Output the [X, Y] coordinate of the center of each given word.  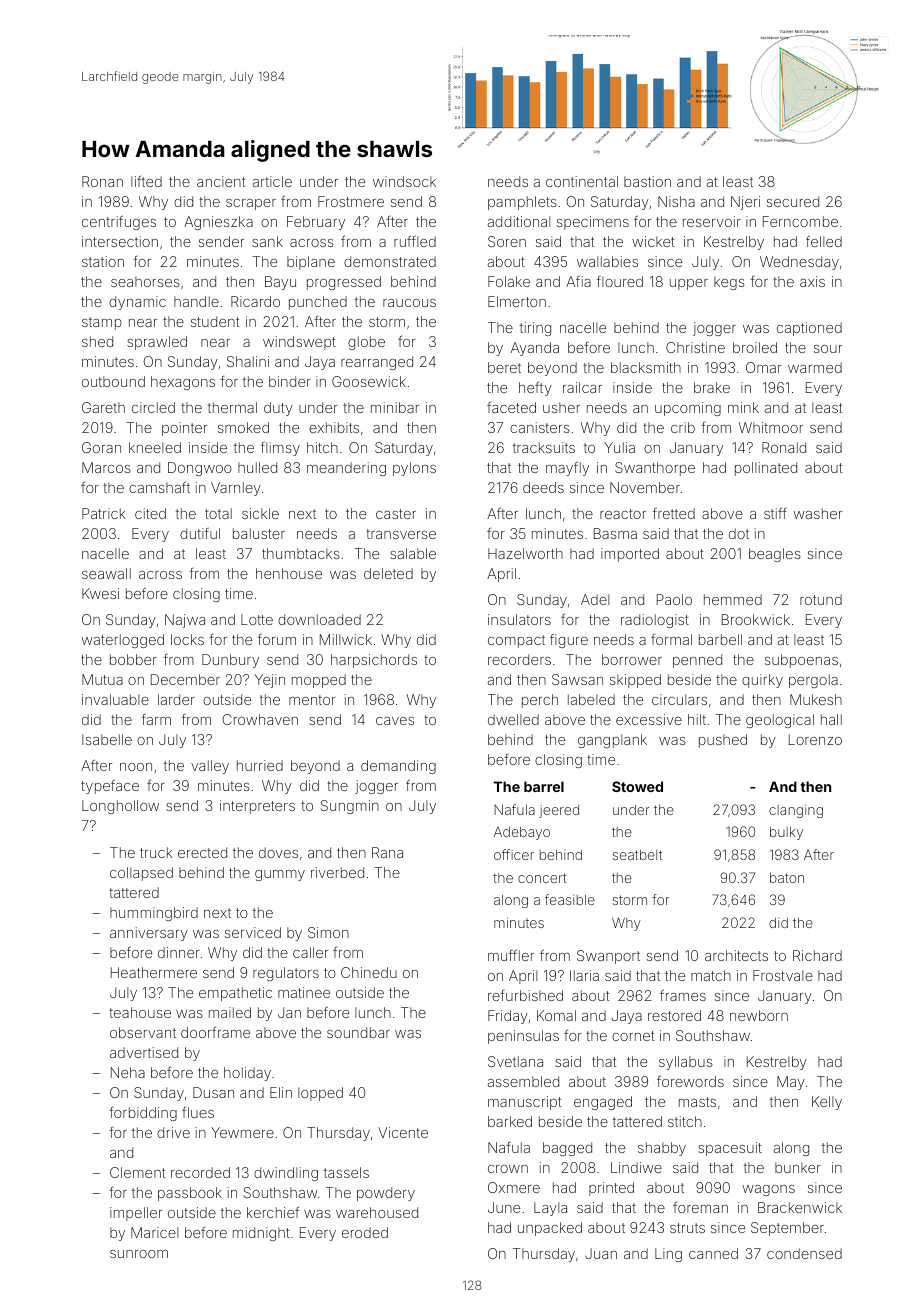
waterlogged [123, 641]
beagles [775, 555]
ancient [221, 181]
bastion [647, 181]
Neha [128, 1072]
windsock [404, 181]
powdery [386, 1194]
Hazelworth [525, 553]
